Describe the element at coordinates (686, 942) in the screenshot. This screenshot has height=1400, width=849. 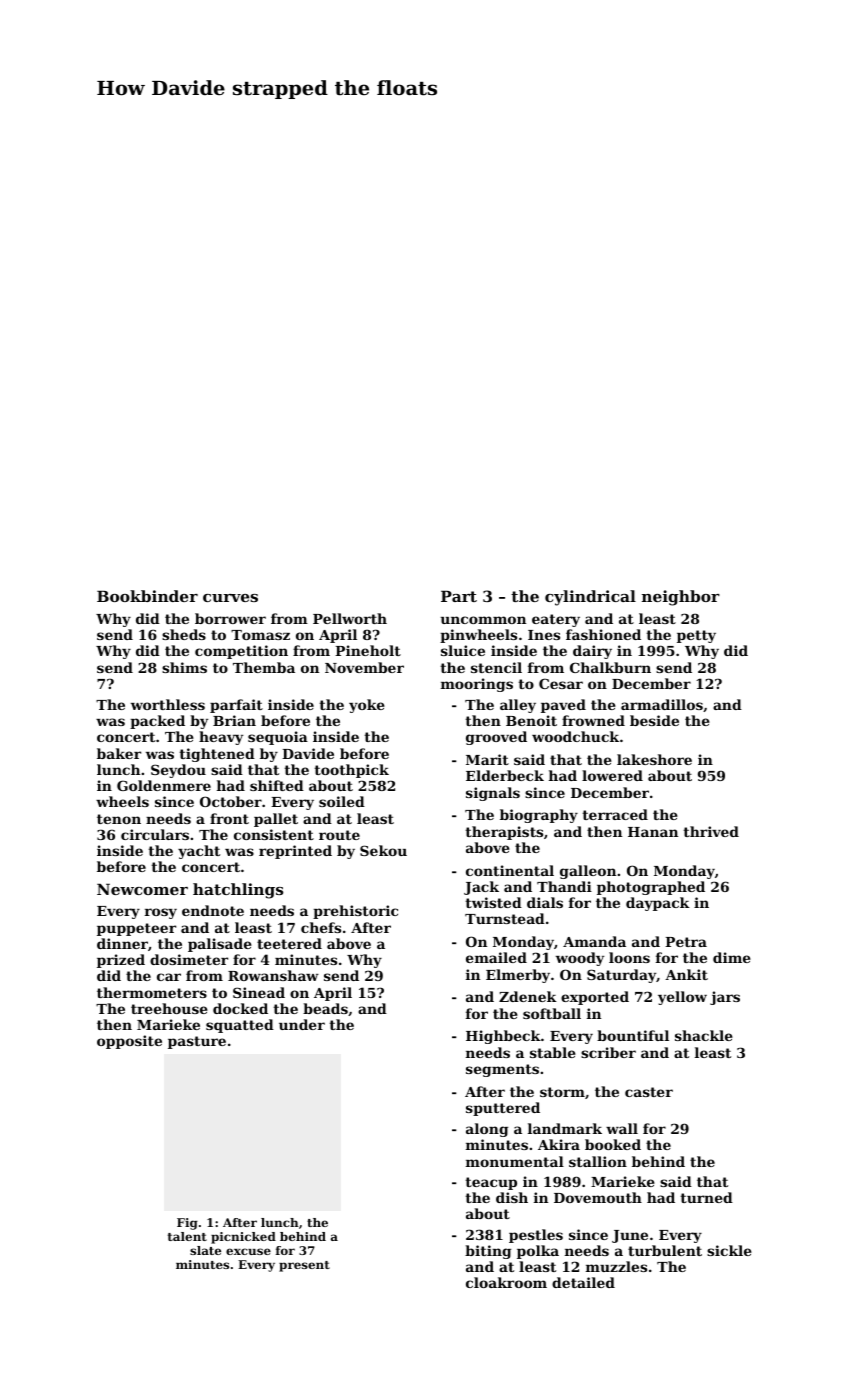
I see `Petra` at that location.
